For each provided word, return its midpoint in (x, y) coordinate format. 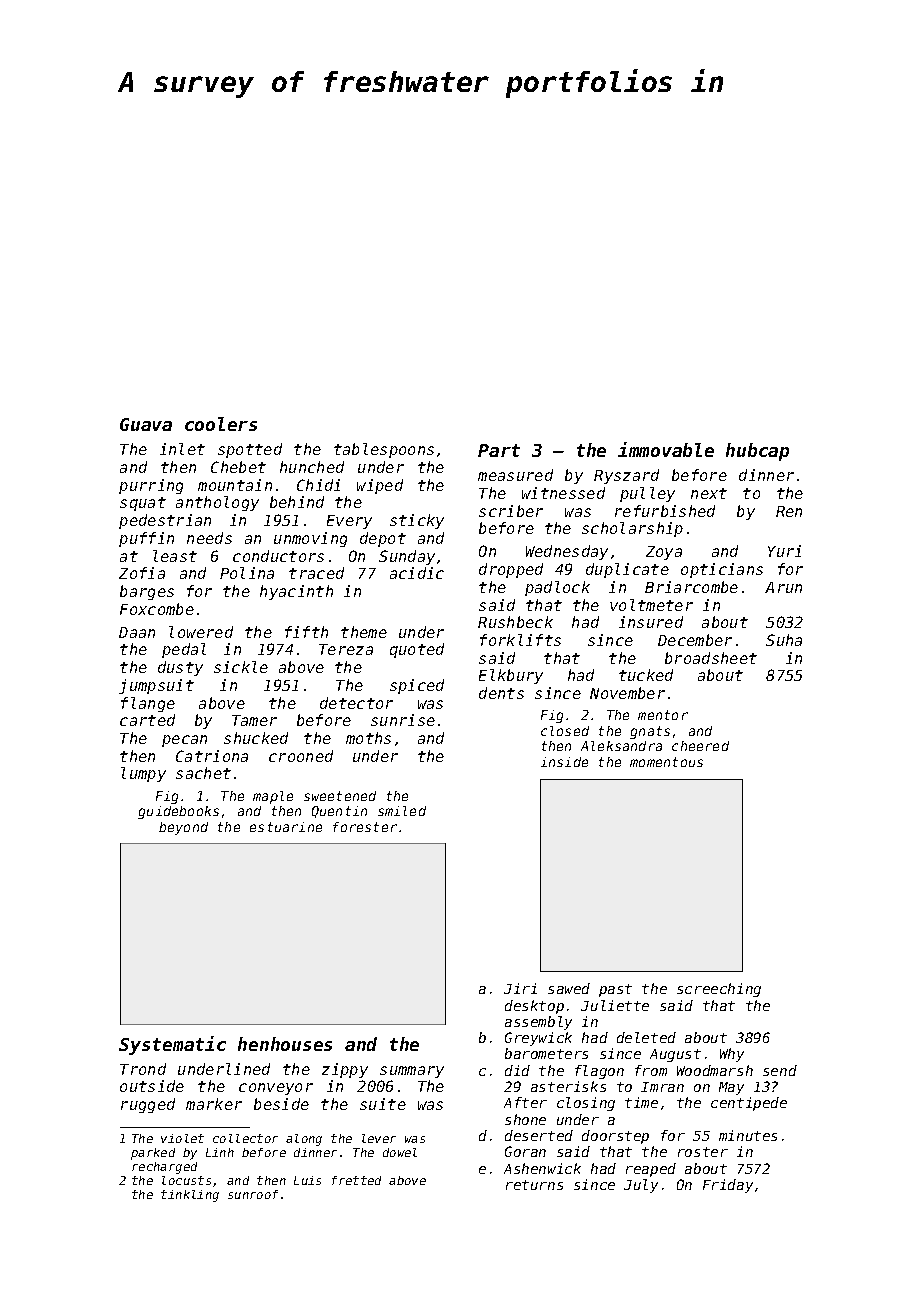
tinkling (190, 1196)
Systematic (172, 1045)
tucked (646, 675)
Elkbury (511, 676)
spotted (250, 450)
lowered (201, 632)
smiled (402, 811)
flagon (599, 1072)
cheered (700, 746)
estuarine (286, 827)
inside (564, 762)
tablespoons (384, 450)
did (517, 1070)
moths (368, 738)
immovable (666, 449)
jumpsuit (156, 686)
